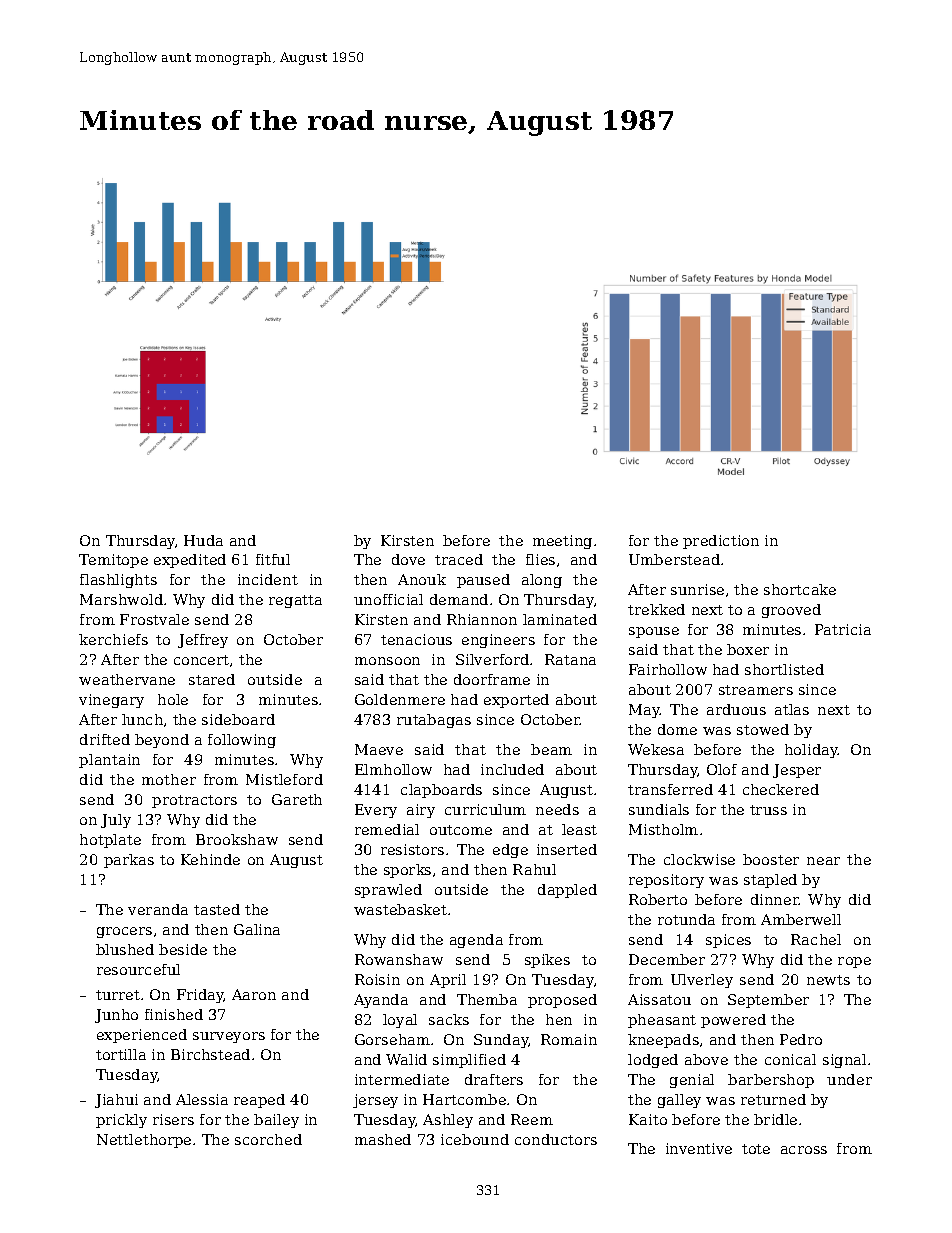  What do you see at coordinates (381, 1001) in the screenshot?
I see `Ayanda` at bounding box center [381, 1001].
